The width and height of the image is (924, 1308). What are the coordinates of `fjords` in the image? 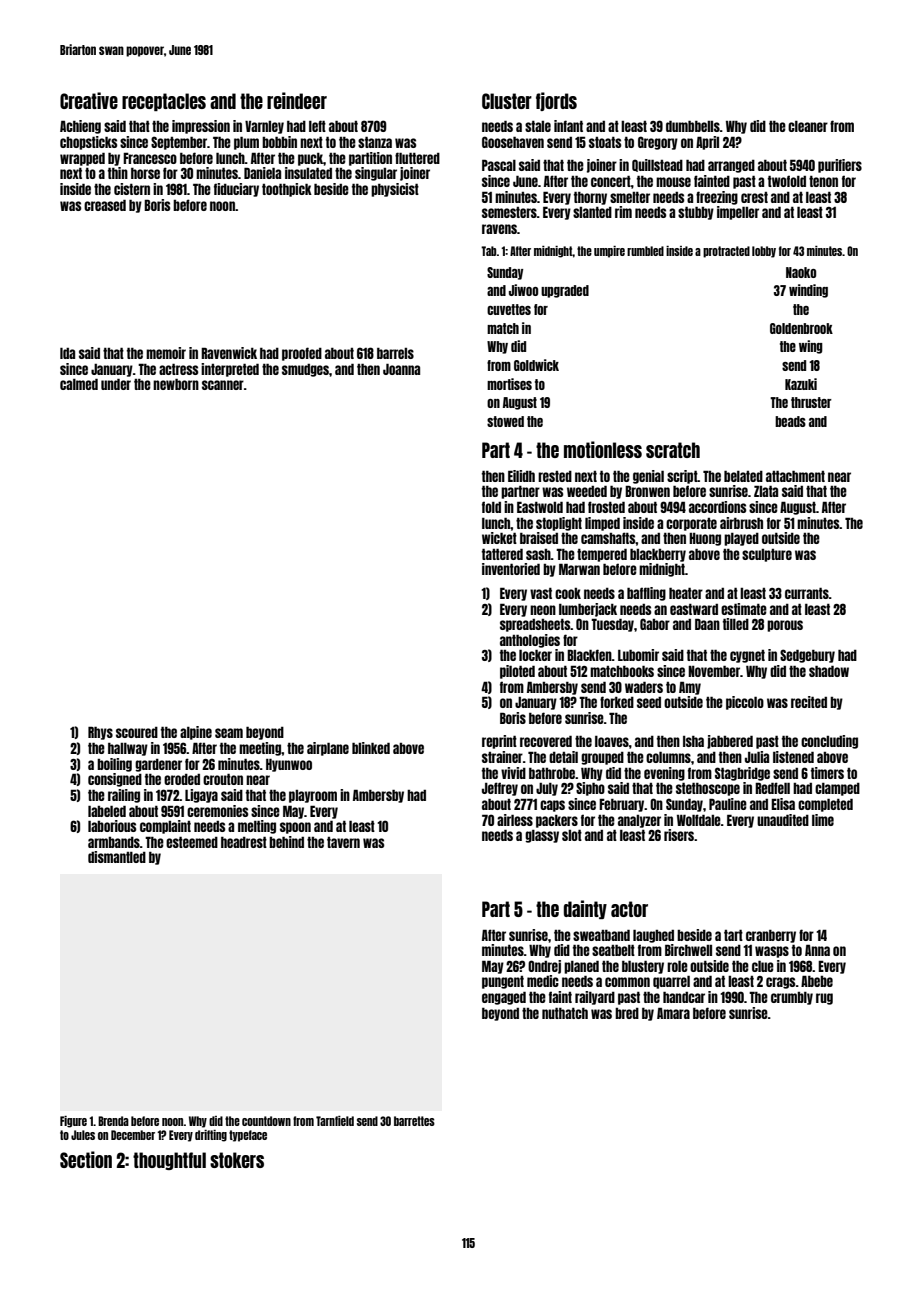 It's located at (556, 101).
